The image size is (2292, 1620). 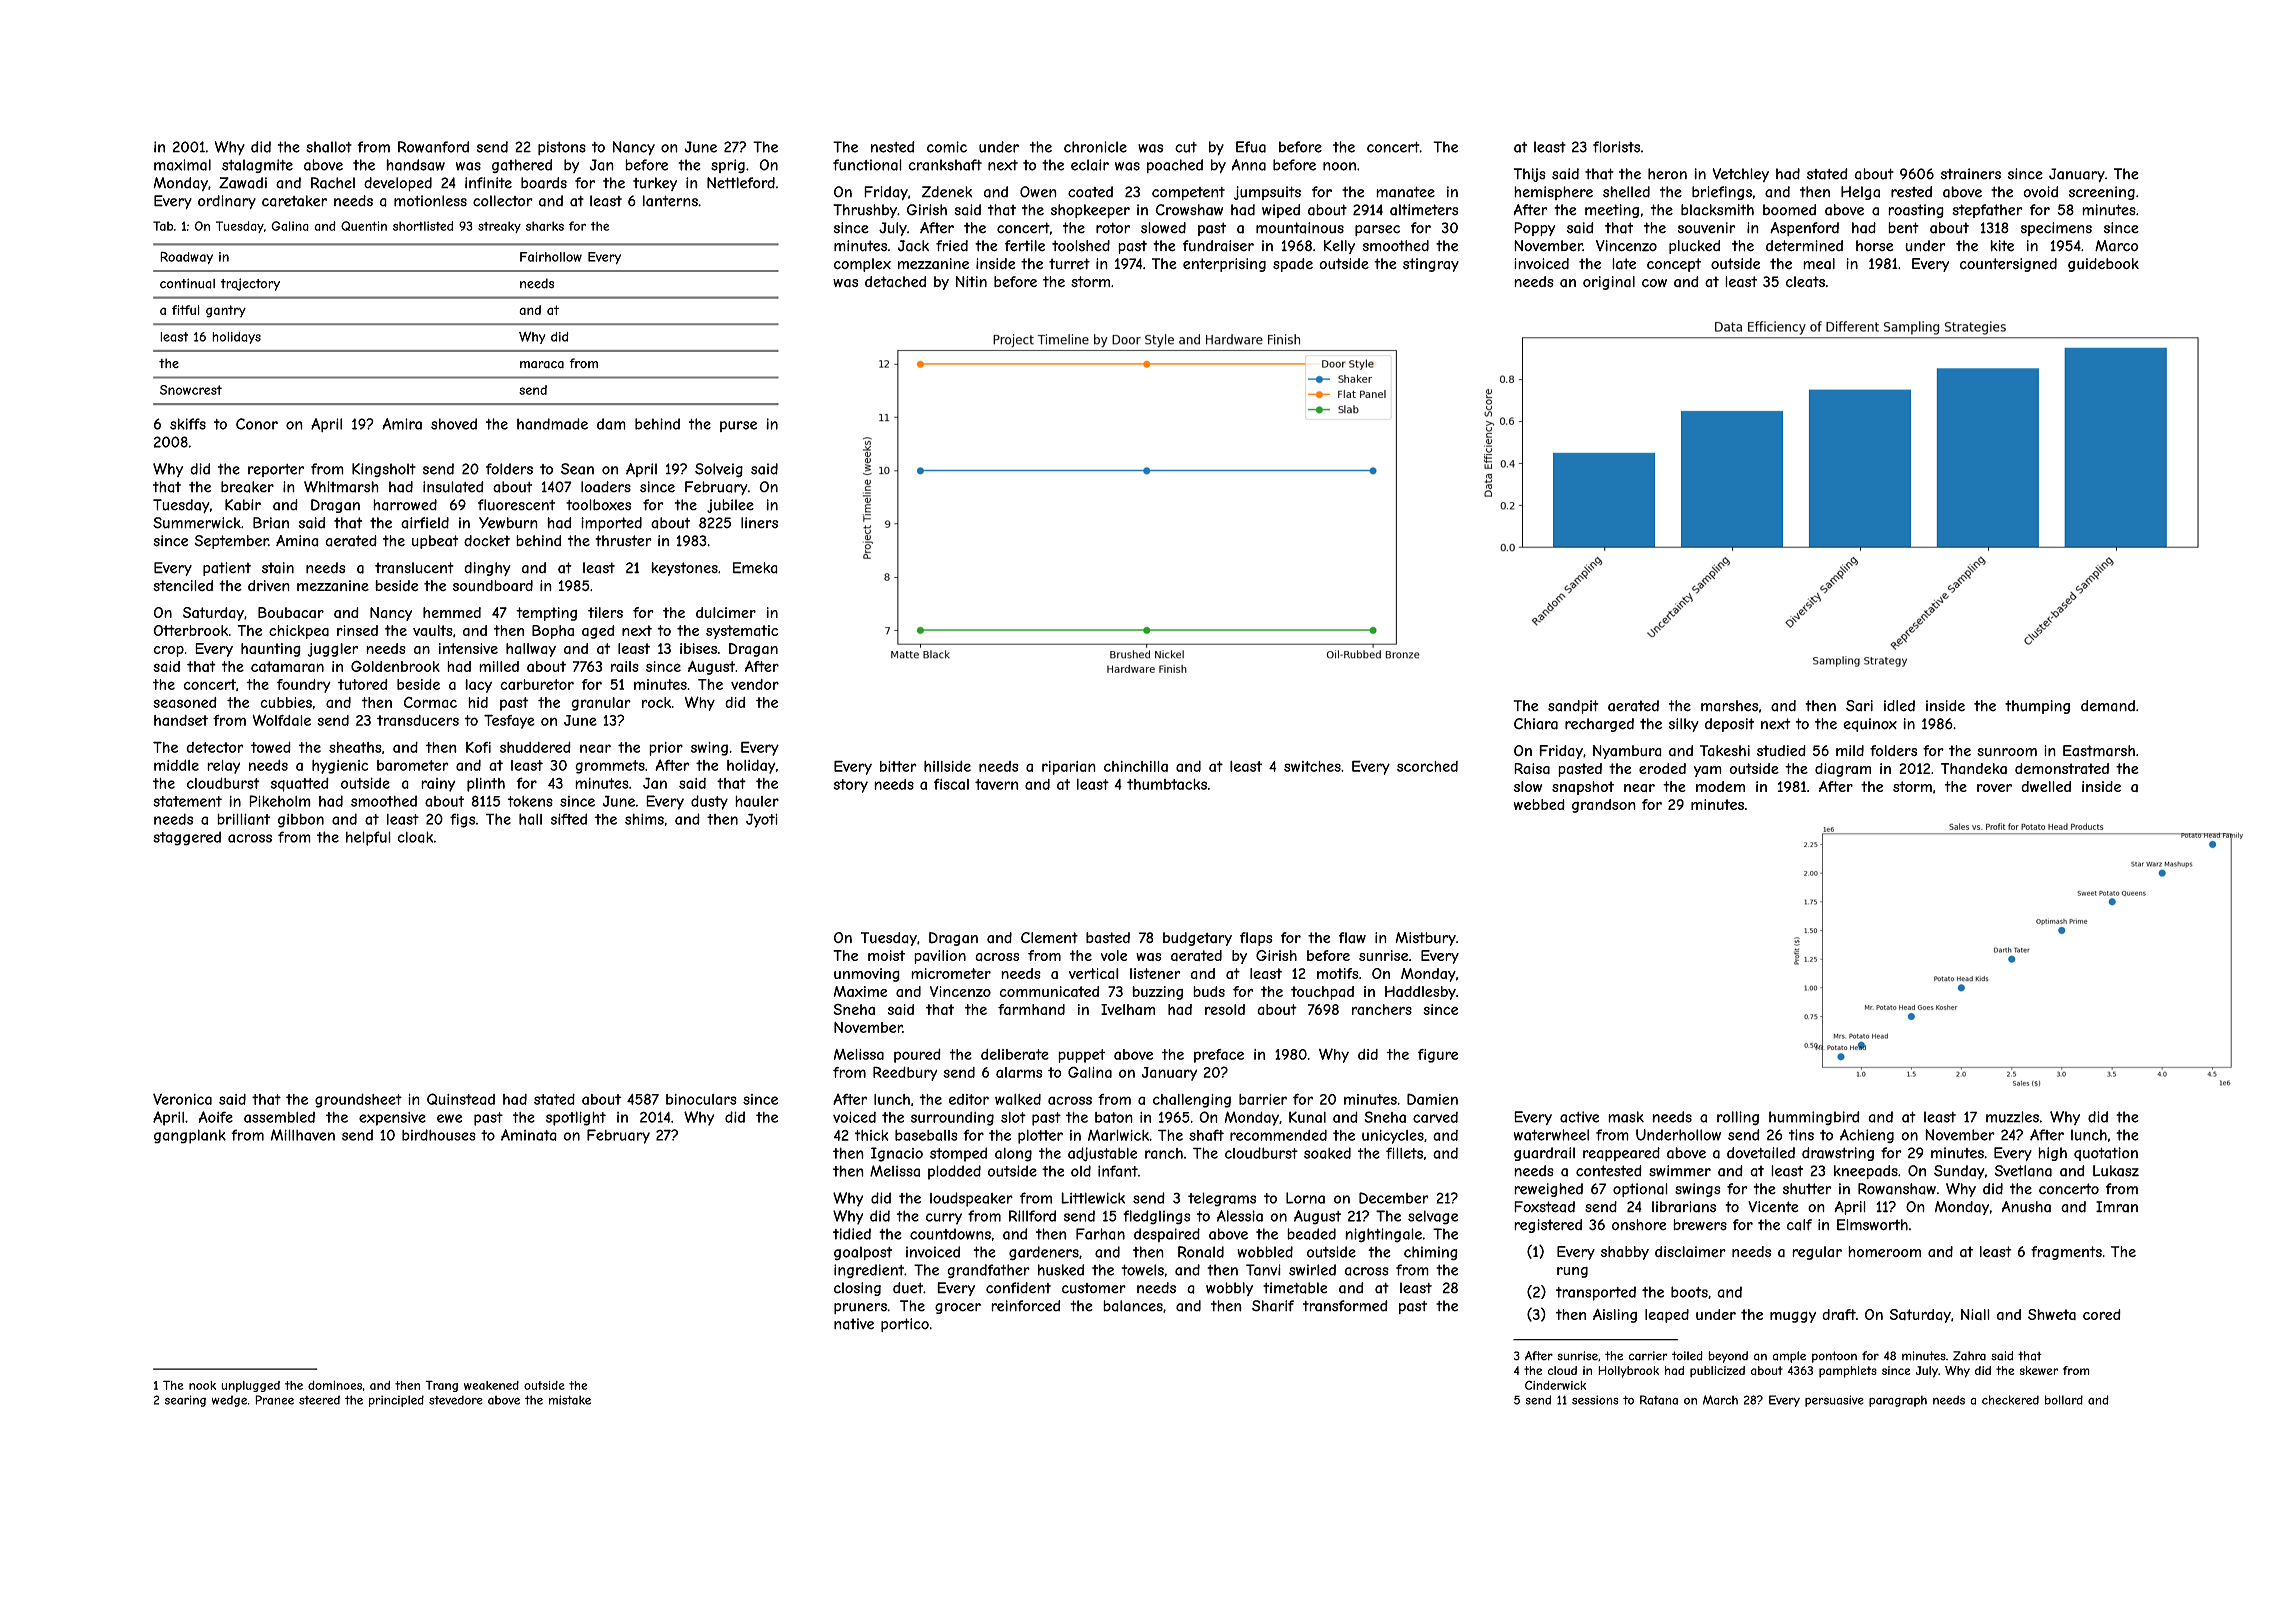 What do you see at coordinates (368, 838) in the screenshot?
I see `helpful` at bounding box center [368, 838].
